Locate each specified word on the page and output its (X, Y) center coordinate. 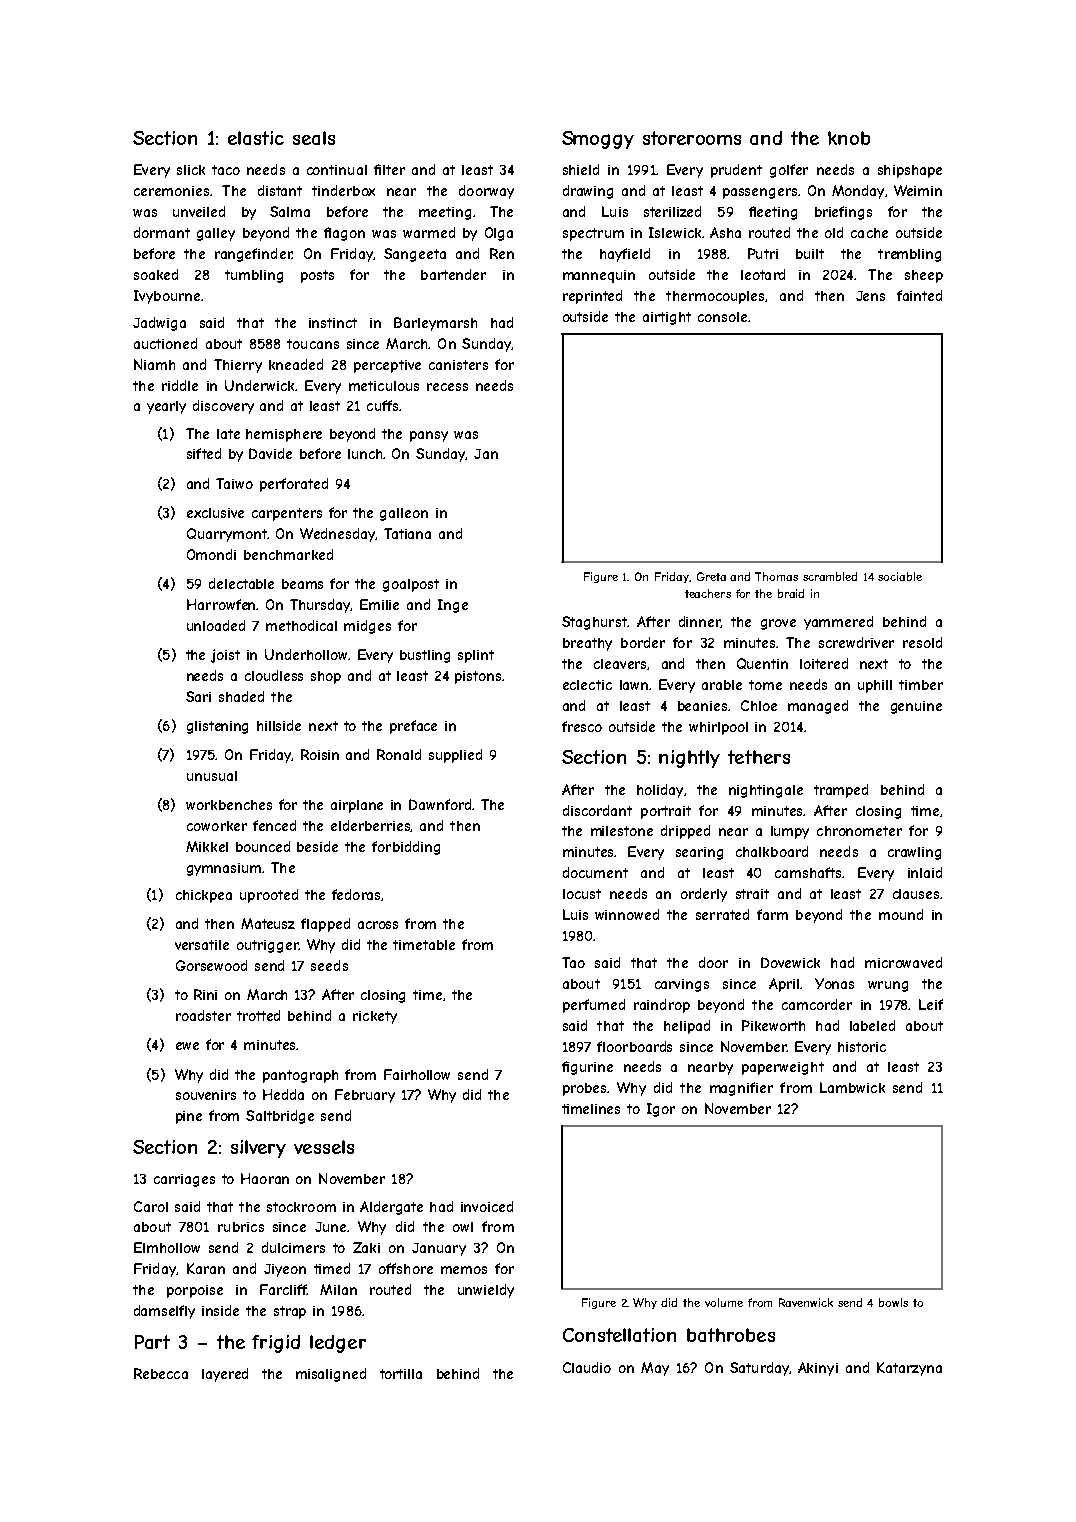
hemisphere (284, 435)
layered (225, 1375)
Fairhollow (417, 1074)
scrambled (830, 576)
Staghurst (594, 623)
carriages (184, 1180)
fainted (919, 295)
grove (778, 624)
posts (317, 276)
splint (476, 656)
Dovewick (790, 962)
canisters (458, 365)
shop (326, 677)
